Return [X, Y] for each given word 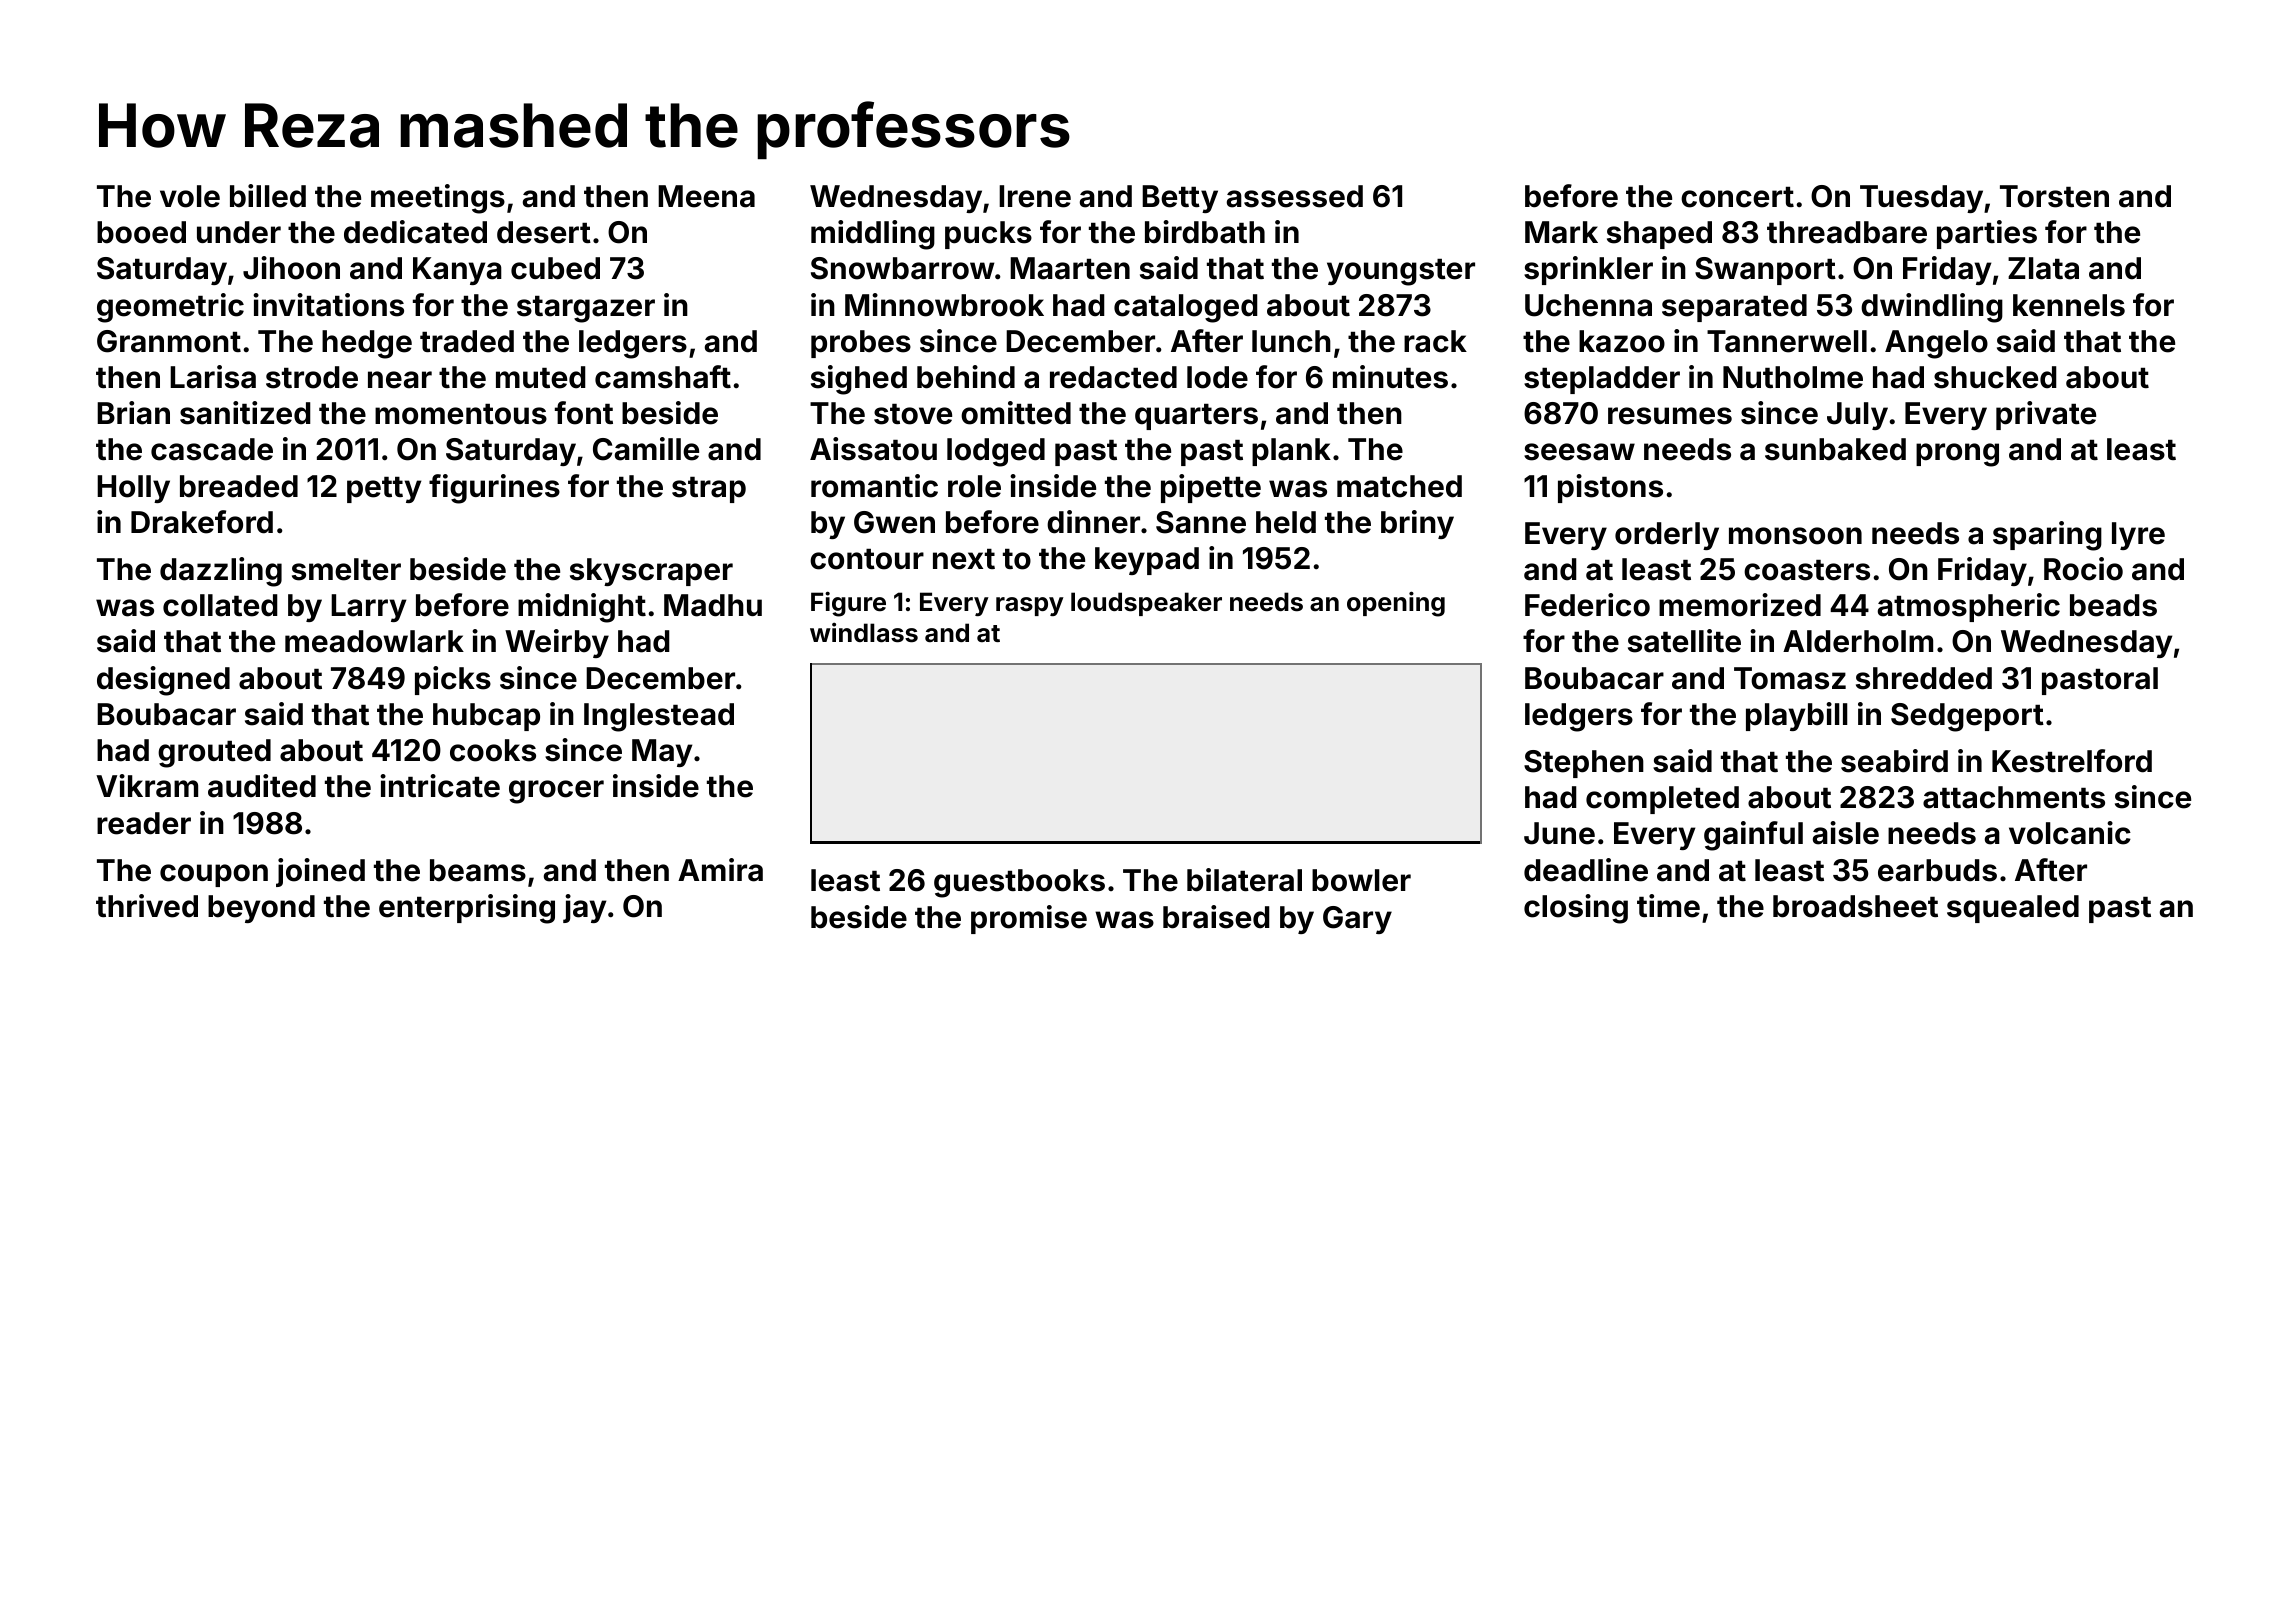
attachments [2014, 797]
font [584, 413]
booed [141, 232]
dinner [1093, 522]
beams [478, 870]
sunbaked [1835, 449]
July [1857, 416]
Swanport [1765, 271]
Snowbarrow [903, 268]
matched [1399, 486]
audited [262, 786]
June [1559, 833]
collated [220, 605]
